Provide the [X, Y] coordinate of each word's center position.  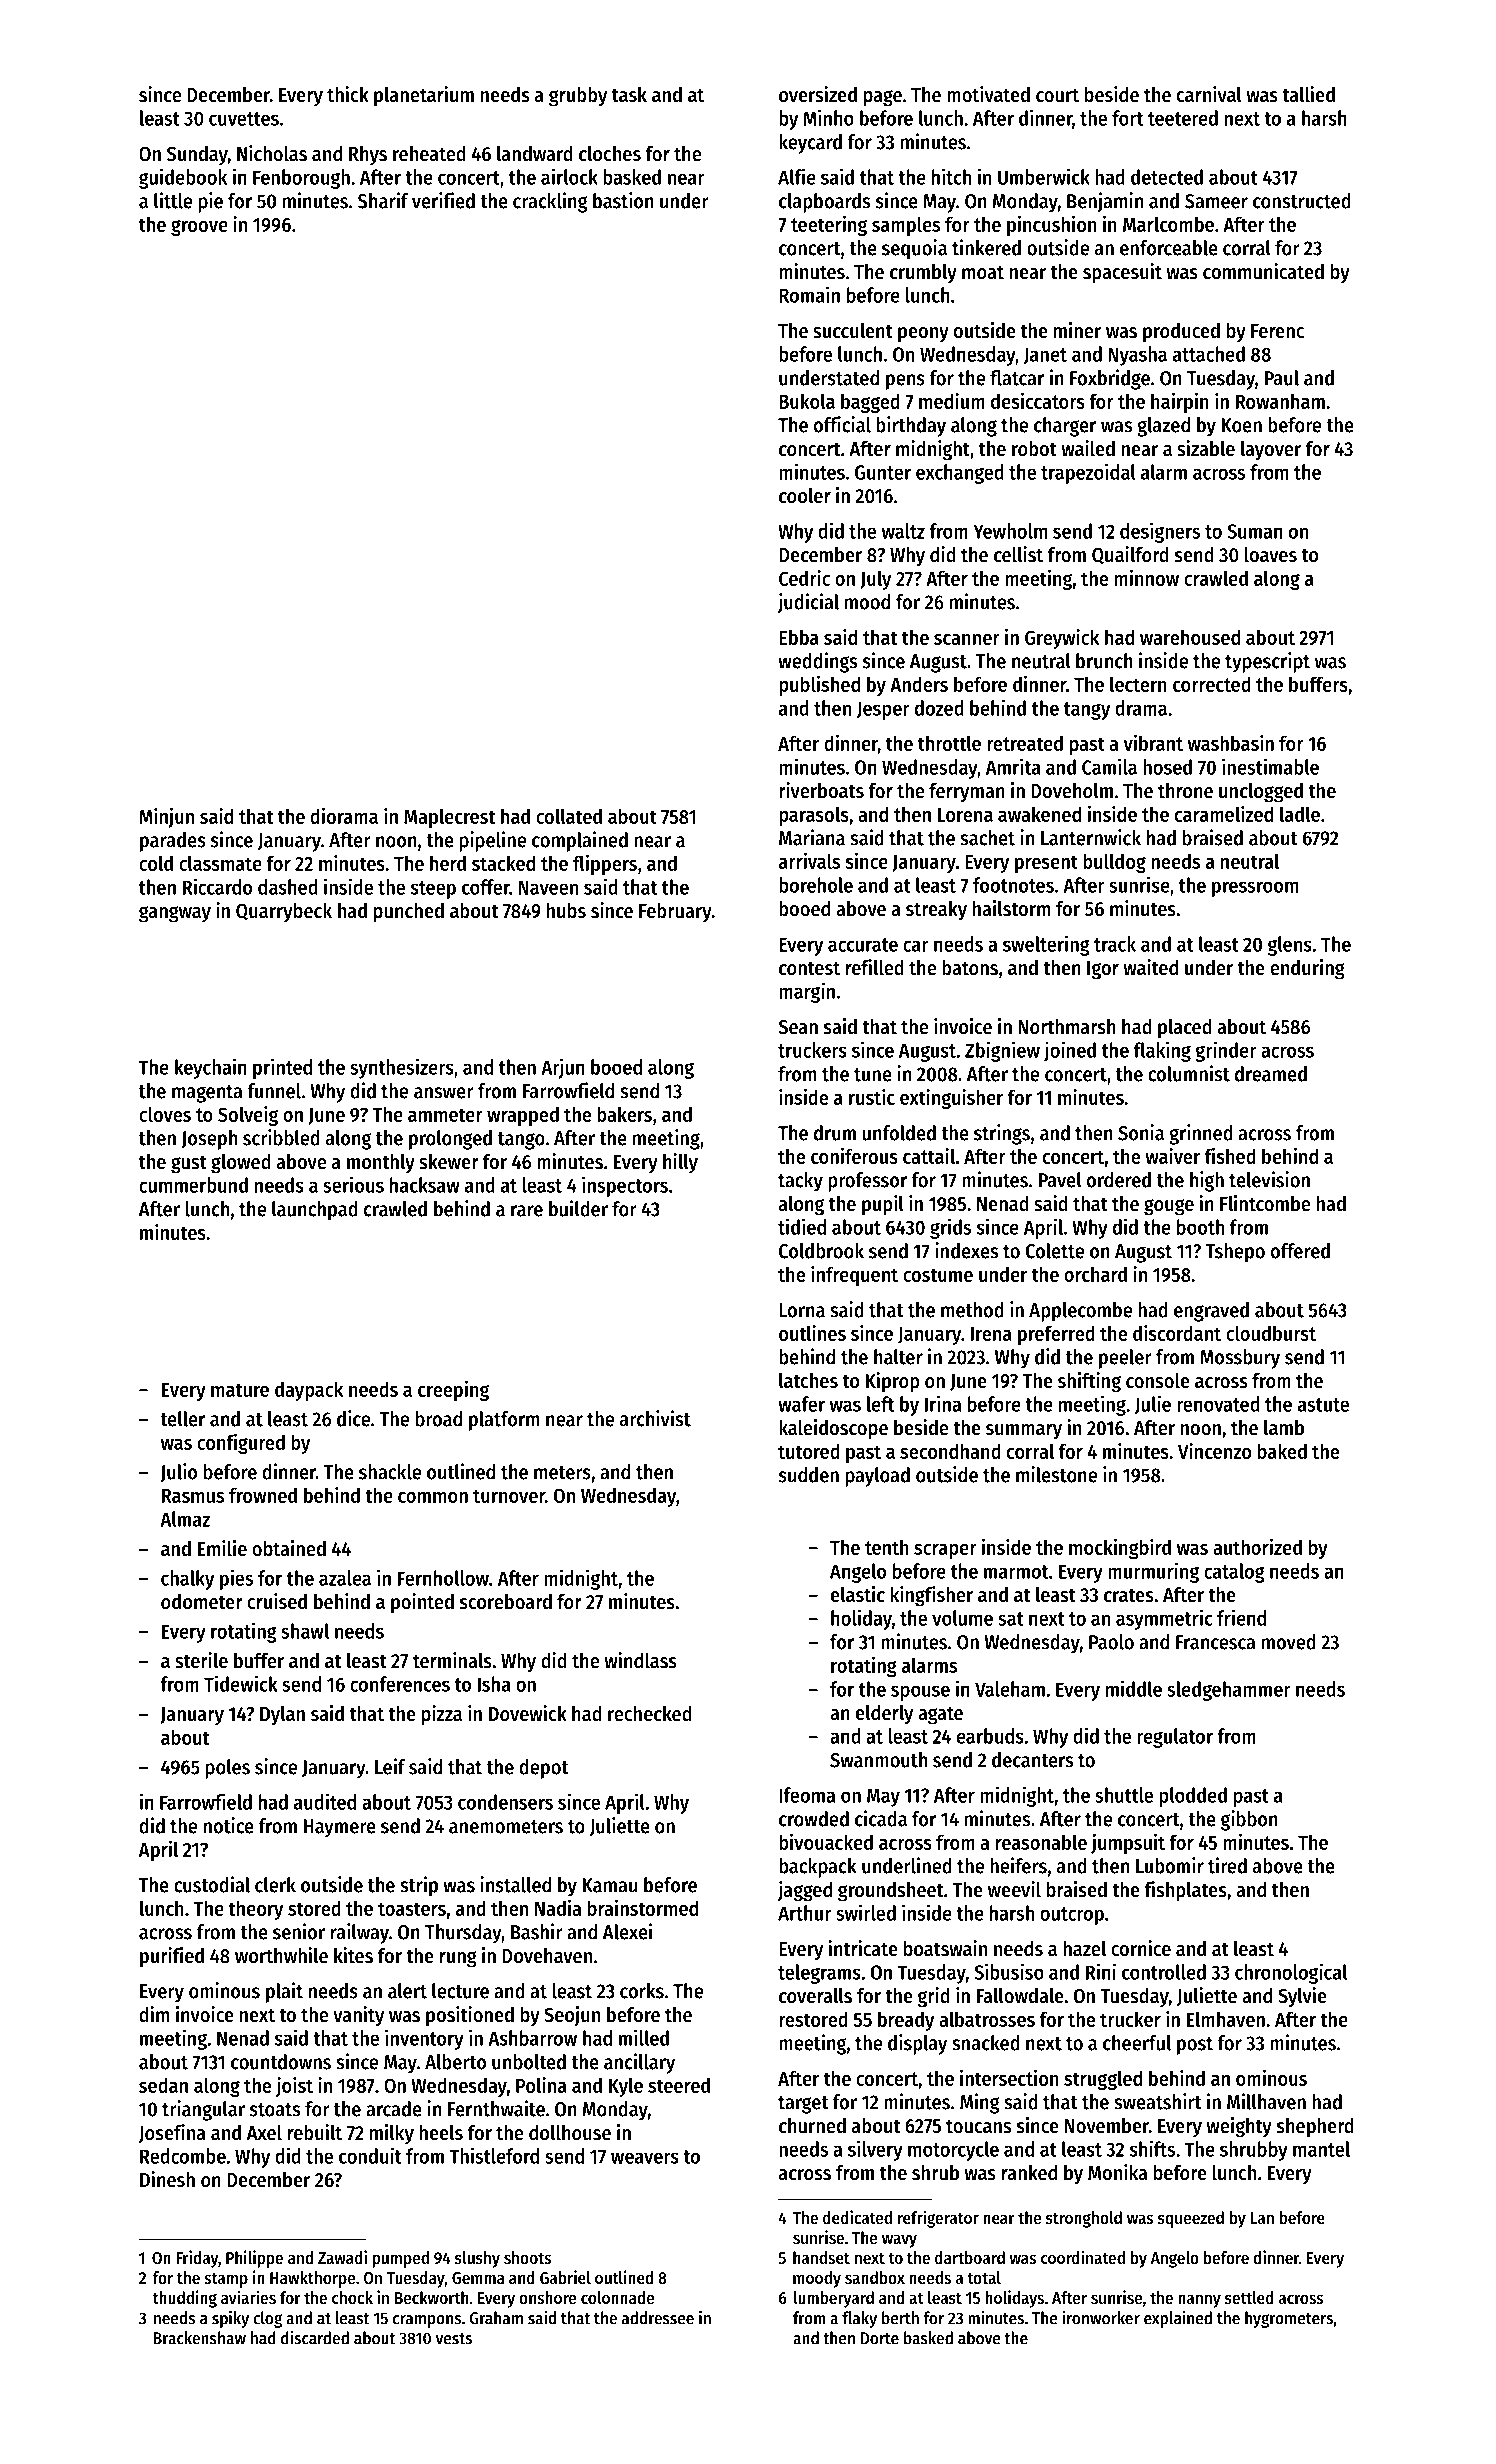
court [1057, 96]
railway [360, 1933]
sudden [809, 1475]
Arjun [563, 1068]
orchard [1095, 1274]
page [883, 98]
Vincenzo [1214, 1451]
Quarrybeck [284, 912]
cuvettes [244, 119]
